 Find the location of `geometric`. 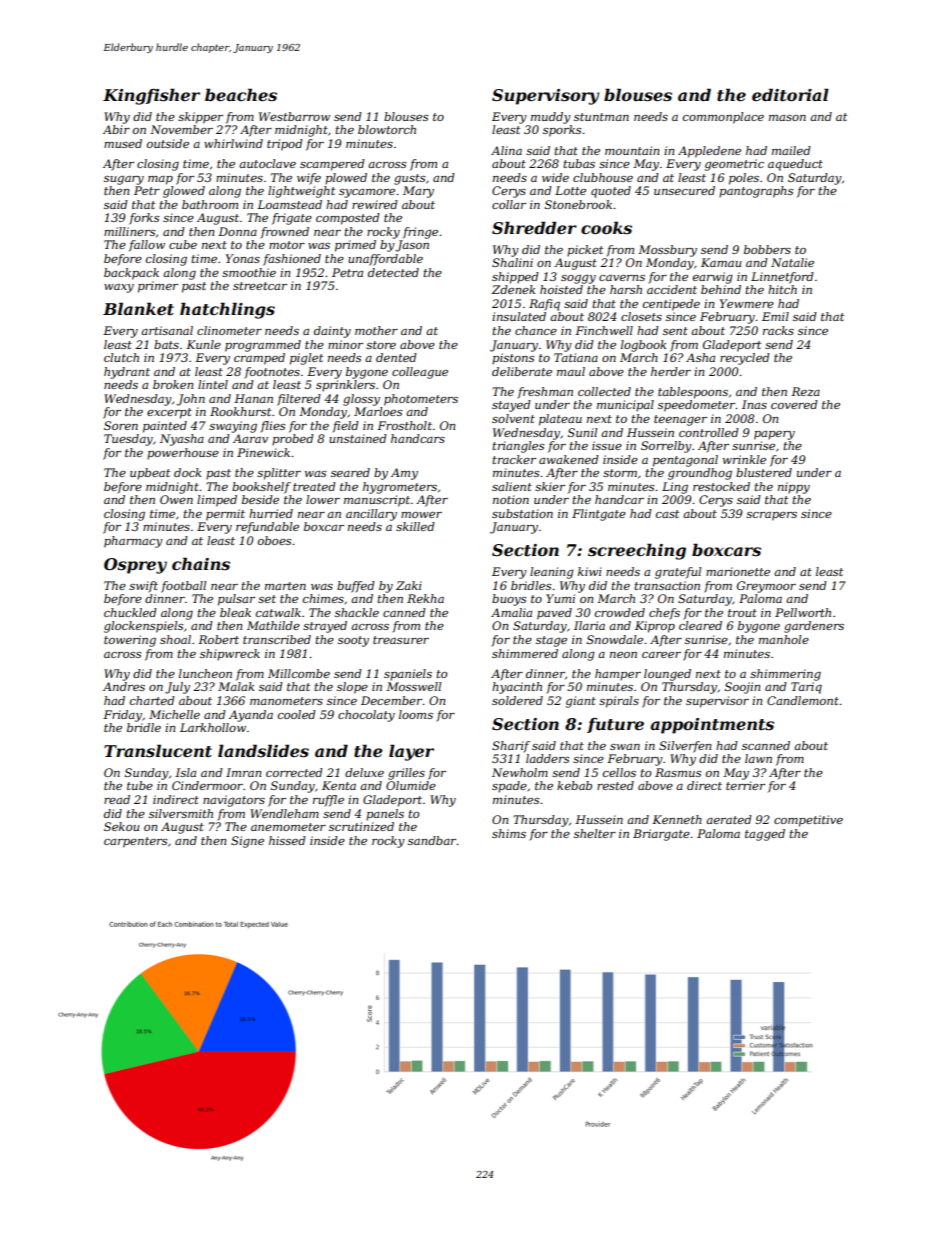

geometric is located at coordinates (734, 165).
